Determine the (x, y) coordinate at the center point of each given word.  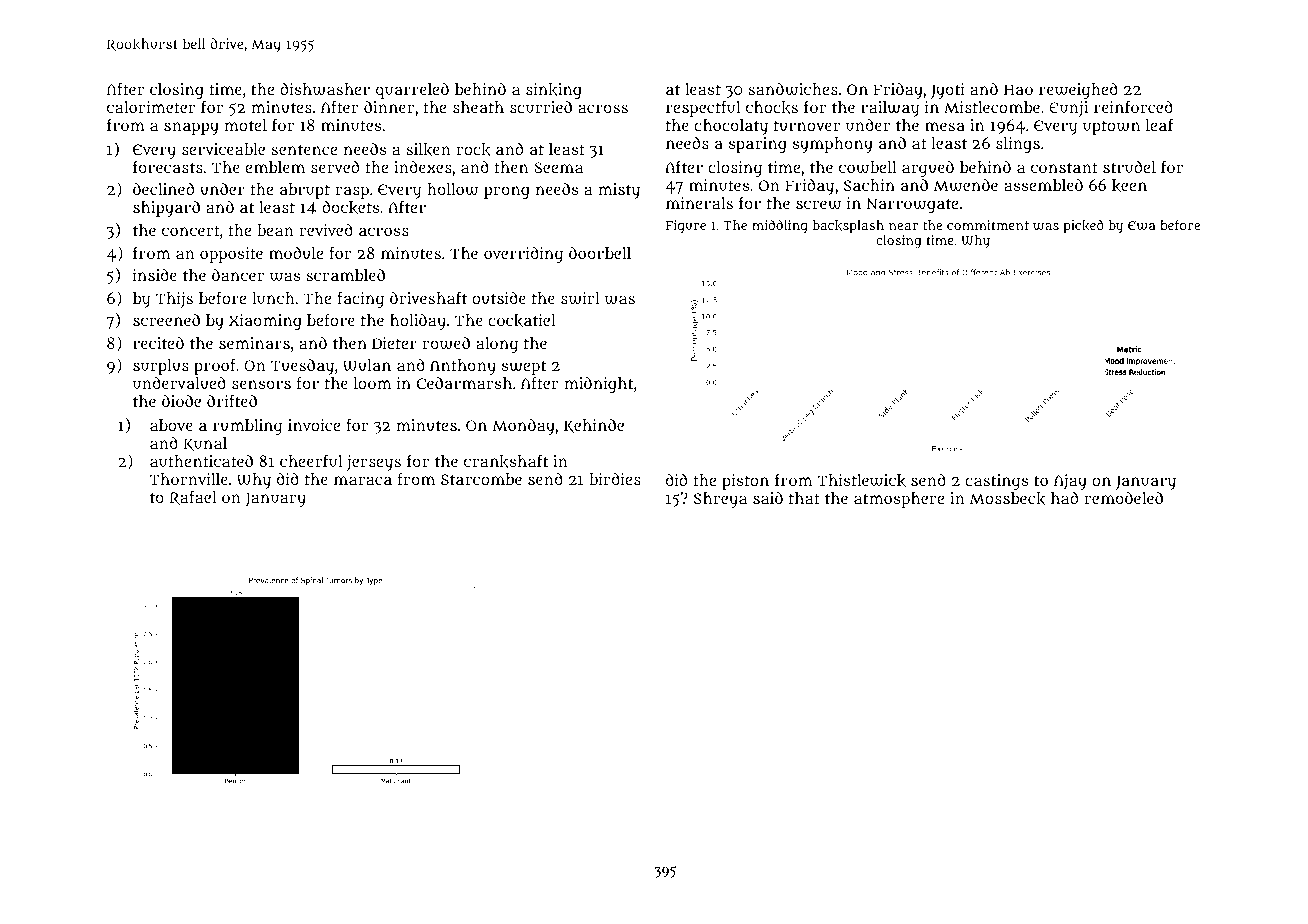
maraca (363, 480)
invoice (314, 425)
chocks (772, 107)
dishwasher (325, 89)
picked (1083, 226)
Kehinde (594, 426)
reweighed (1078, 91)
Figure (686, 227)
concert (191, 230)
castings (996, 482)
